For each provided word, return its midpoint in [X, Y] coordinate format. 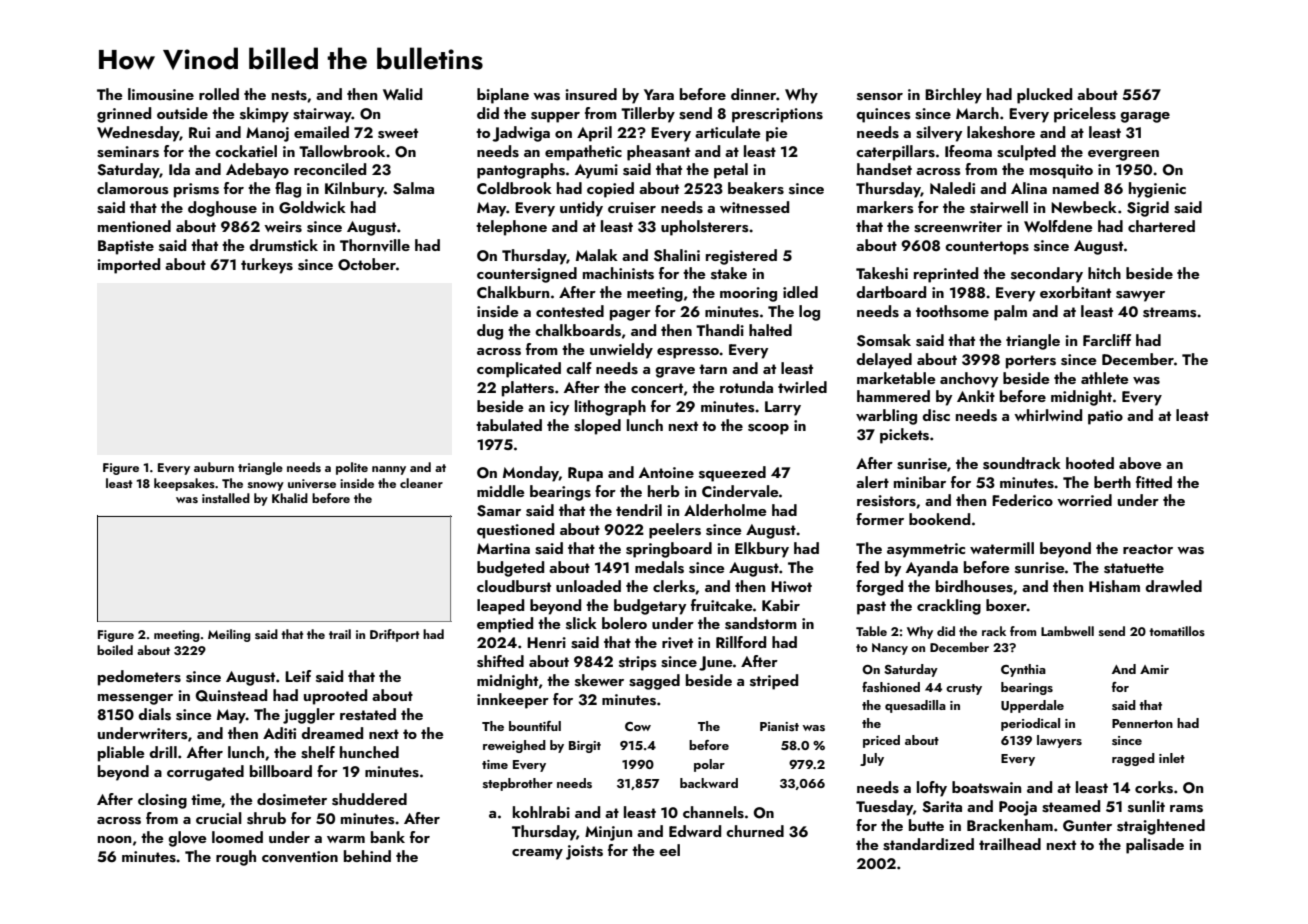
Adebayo [257, 171]
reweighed [514, 746]
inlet [1172, 758]
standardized [928, 844]
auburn [214, 467]
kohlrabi [541, 812]
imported [128, 266]
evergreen [1123, 155]
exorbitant [1075, 292]
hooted [1090, 463]
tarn [713, 369]
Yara [659, 94]
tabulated [509, 425]
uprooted [335, 697]
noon [114, 839]
